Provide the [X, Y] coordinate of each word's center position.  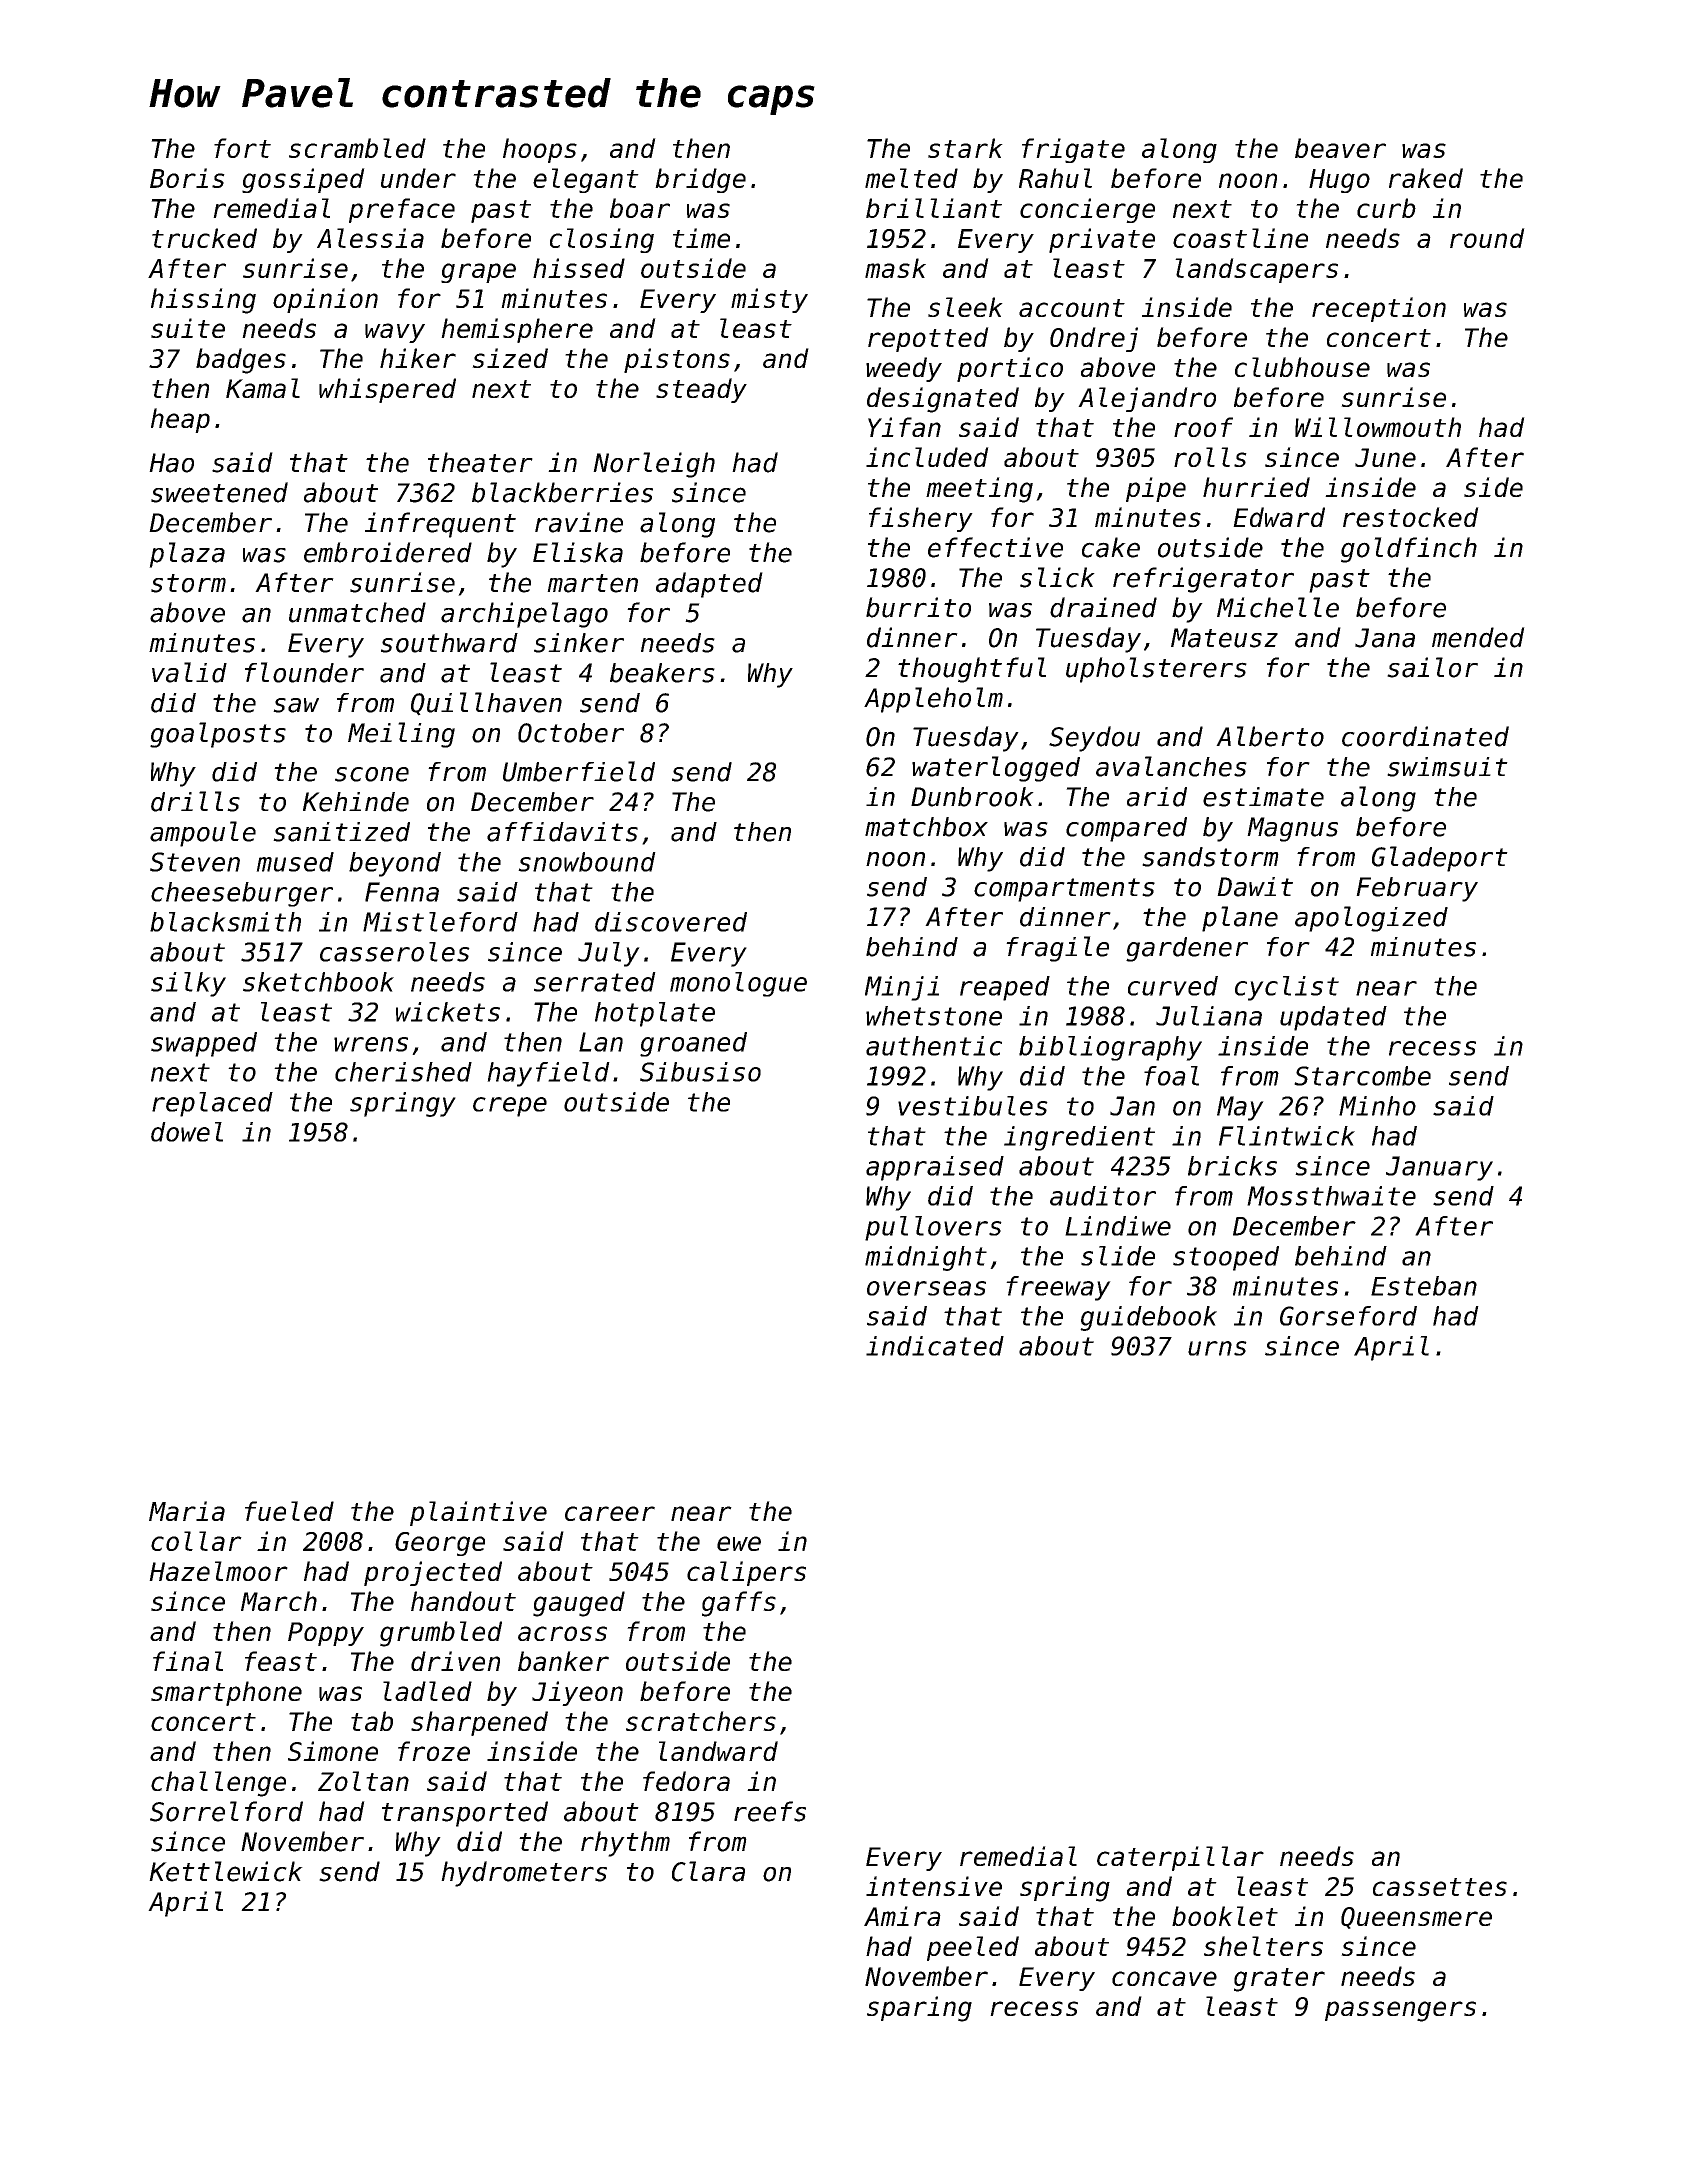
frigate [1073, 150]
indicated [935, 1346]
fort [242, 148]
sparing [919, 2009]
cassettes [1440, 1887]
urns [1217, 1348]
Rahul [1055, 178]
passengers [1400, 2011]
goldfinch [1409, 550]
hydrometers [524, 1874]
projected [433, 1573]
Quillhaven [486, 704]
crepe [510, 1107]
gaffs [739, 1604]
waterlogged [996, 769]
